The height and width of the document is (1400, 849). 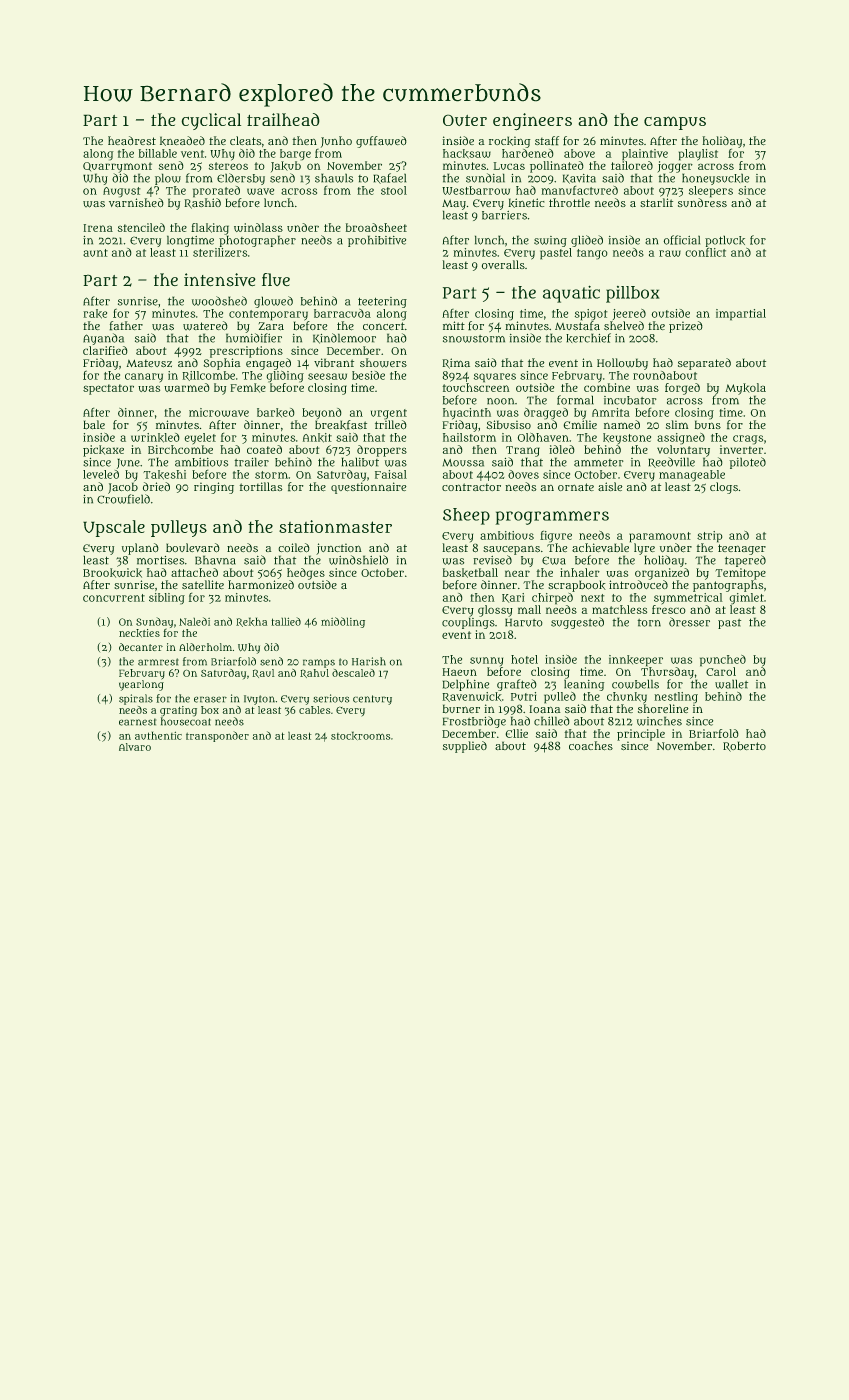 I want to click on Outer, so click(x=465, y=120).
